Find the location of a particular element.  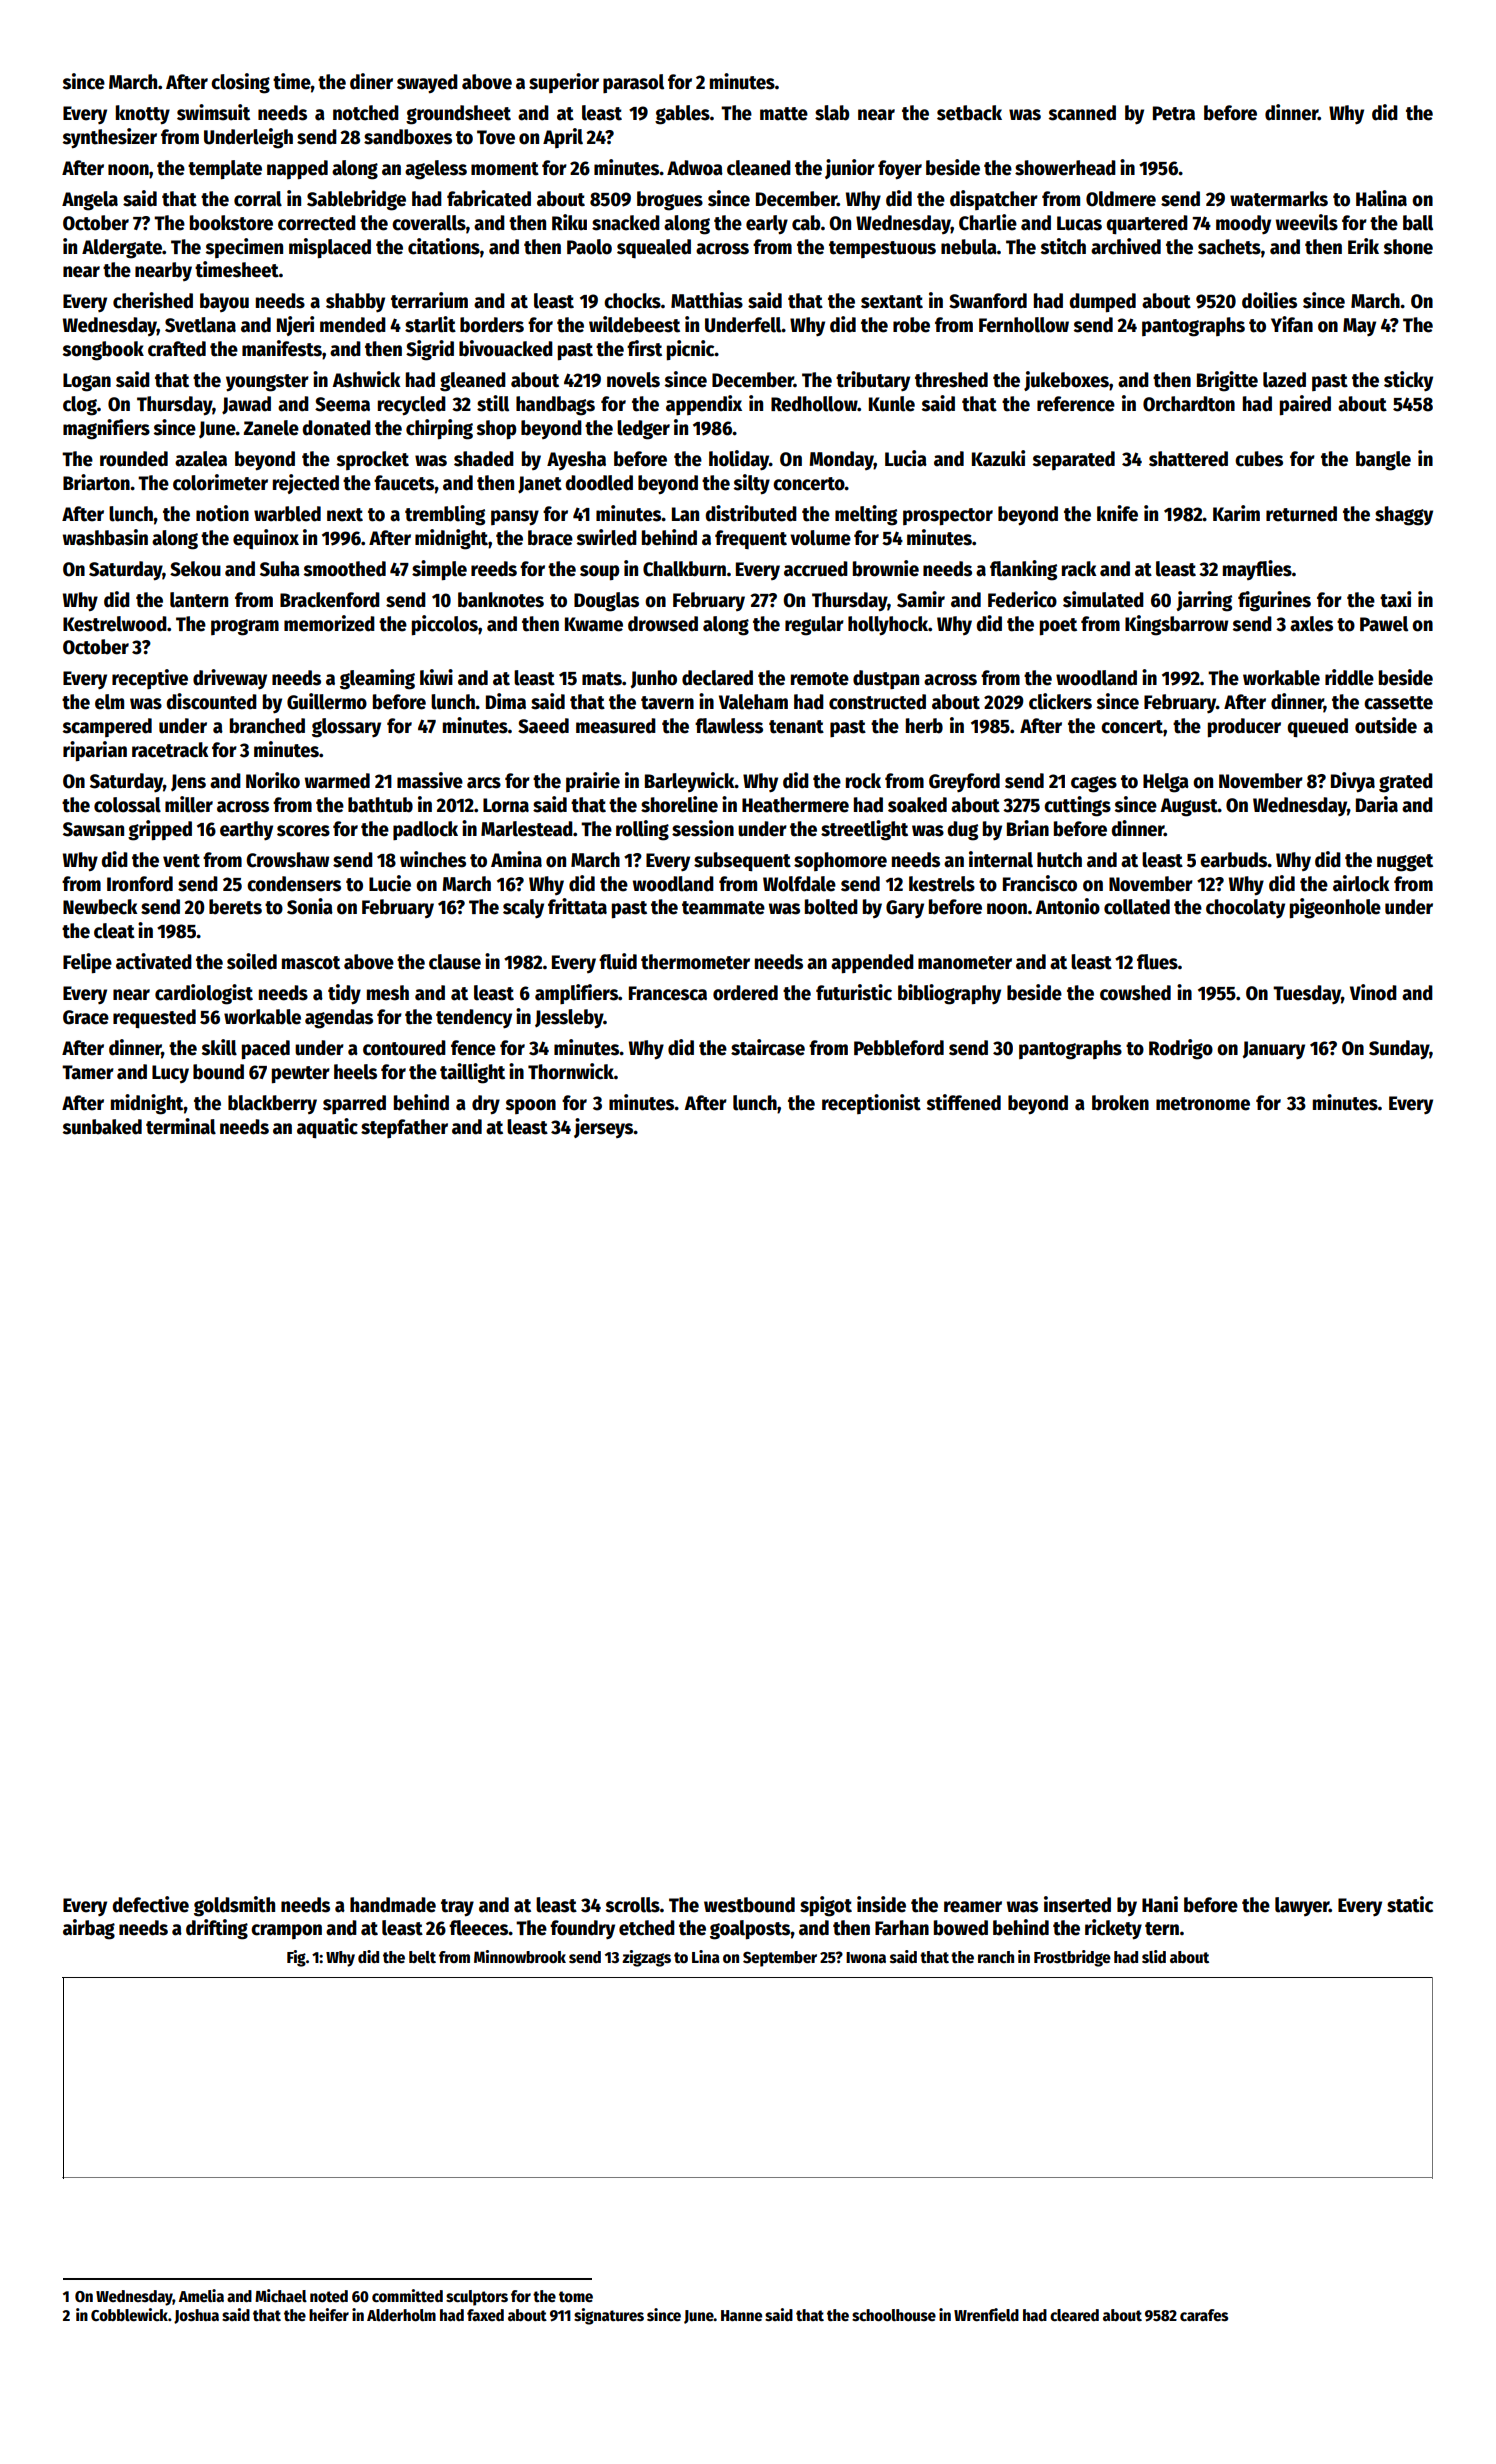

scrolls is located at coordinates (633, 1905).
